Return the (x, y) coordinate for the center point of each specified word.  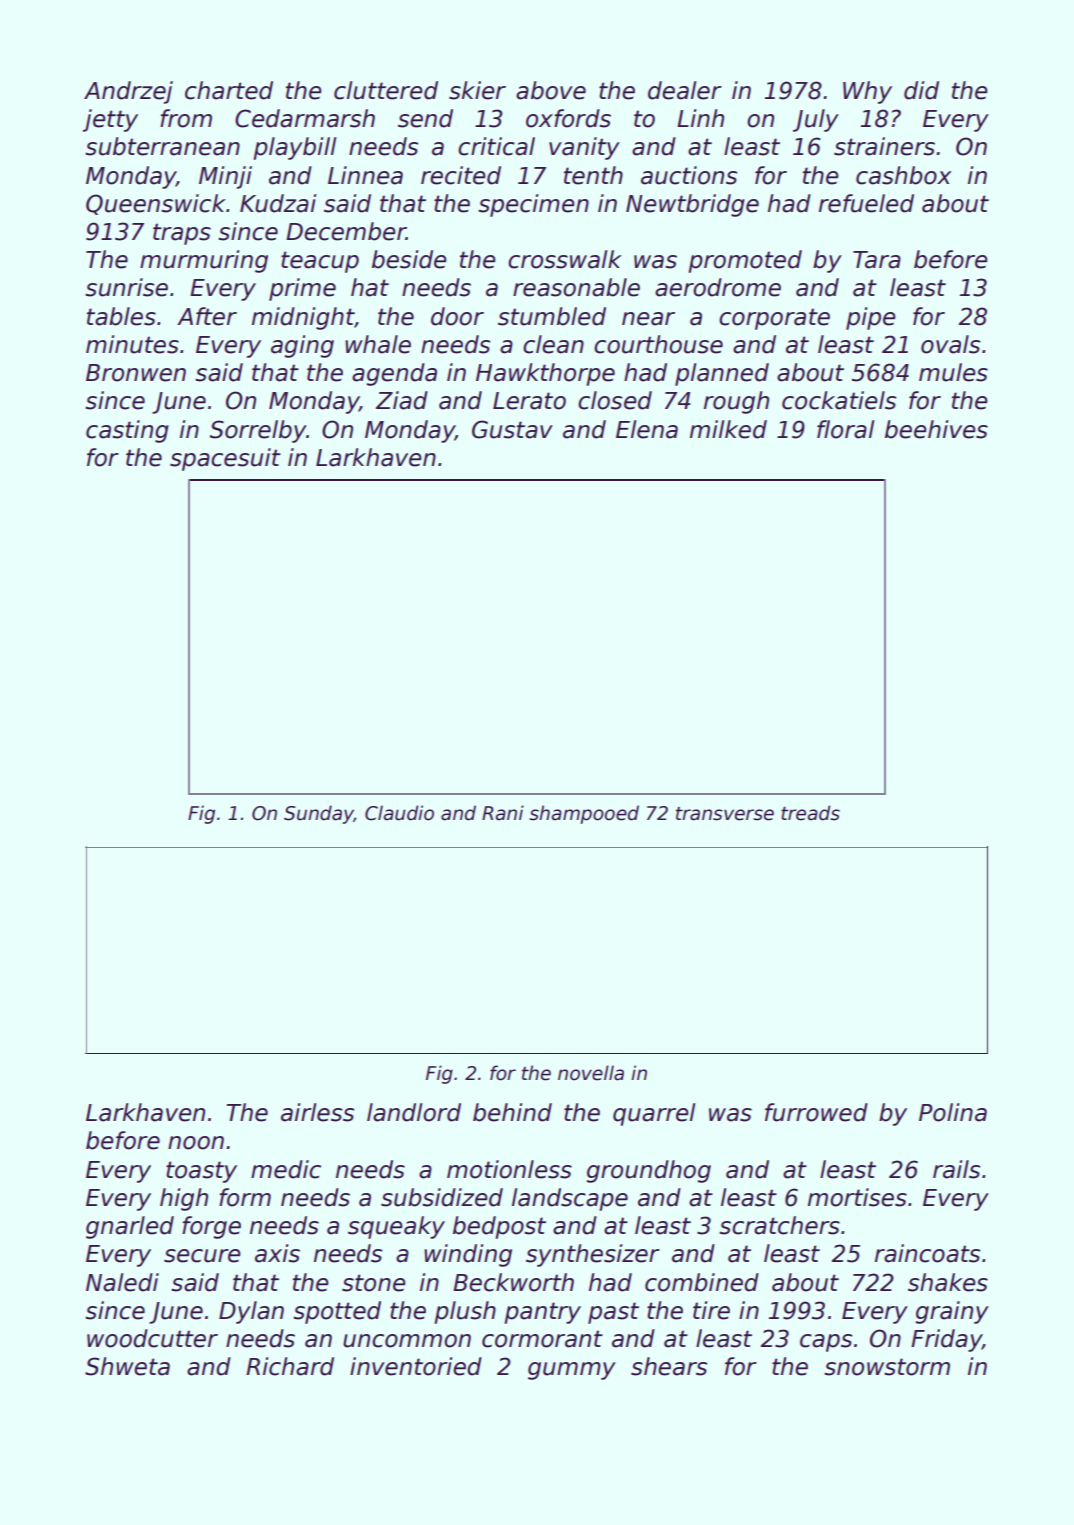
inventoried (416, 1366)
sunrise (126, 287)
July (816, 120)
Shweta (127, 1366)
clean (553, 344)
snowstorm (887, 1367)
